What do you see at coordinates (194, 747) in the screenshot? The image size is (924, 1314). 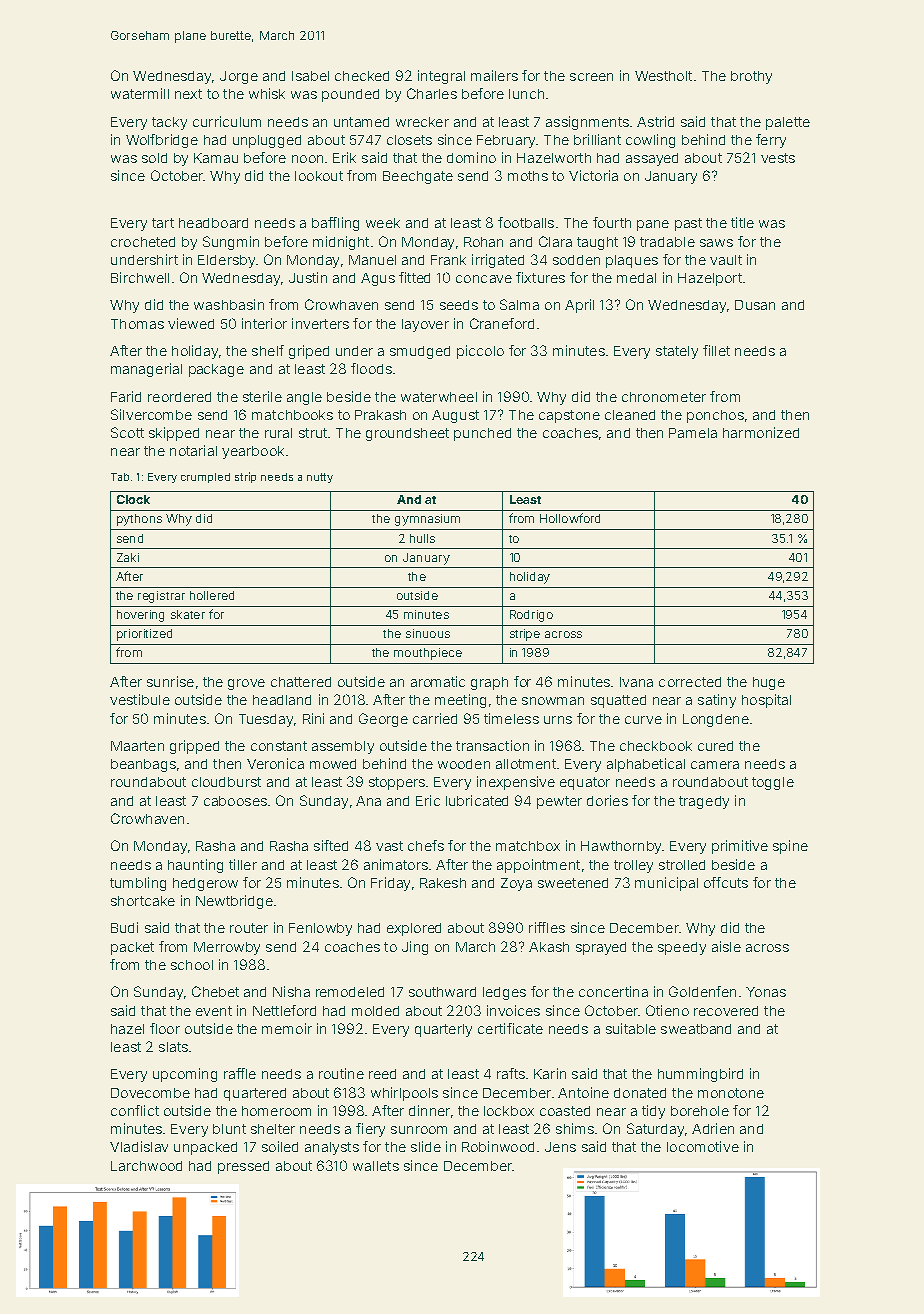 I see `gripped` at bounding box center [194, 747].
